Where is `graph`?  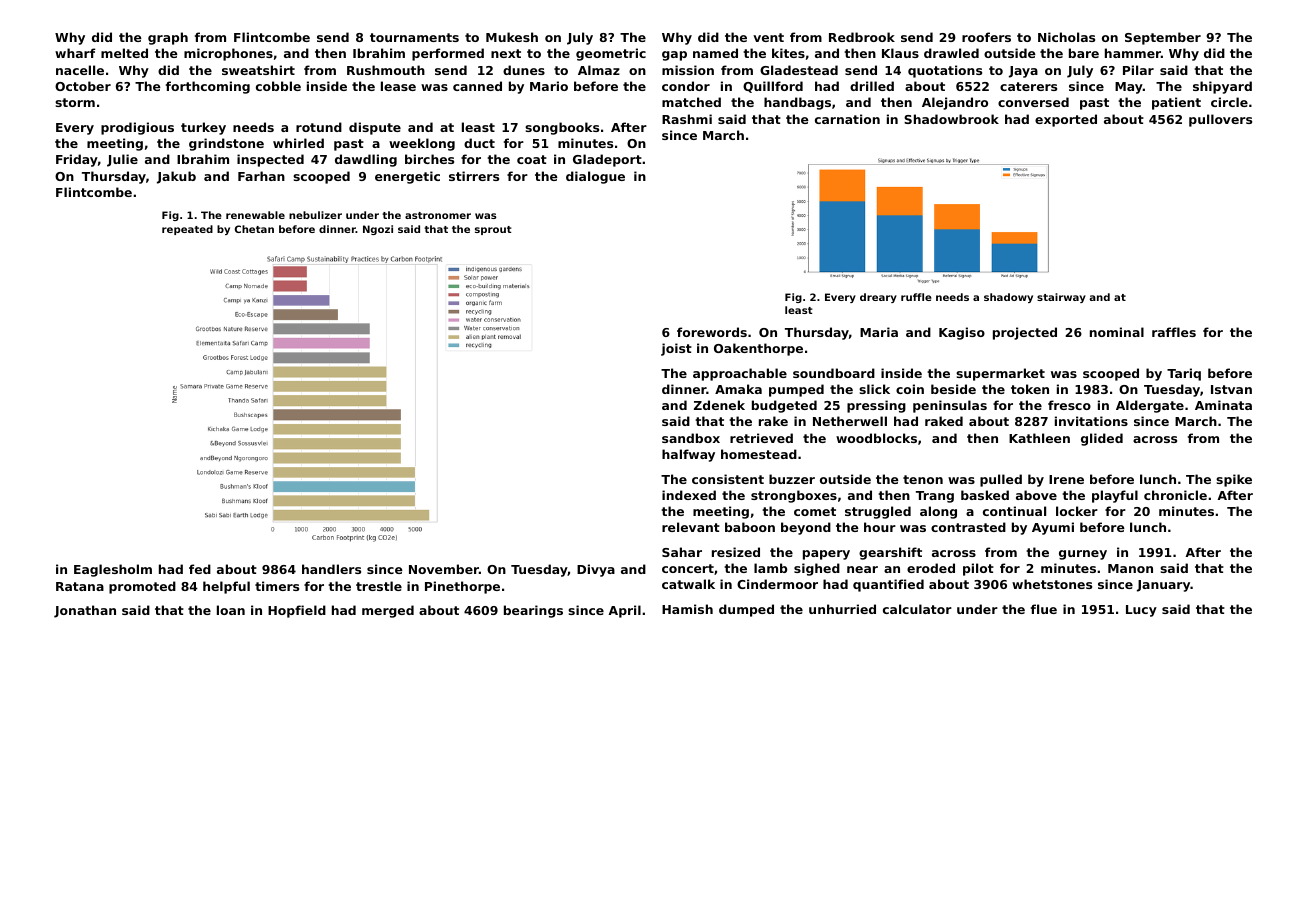 graph is located at coordinates (168, 38).
